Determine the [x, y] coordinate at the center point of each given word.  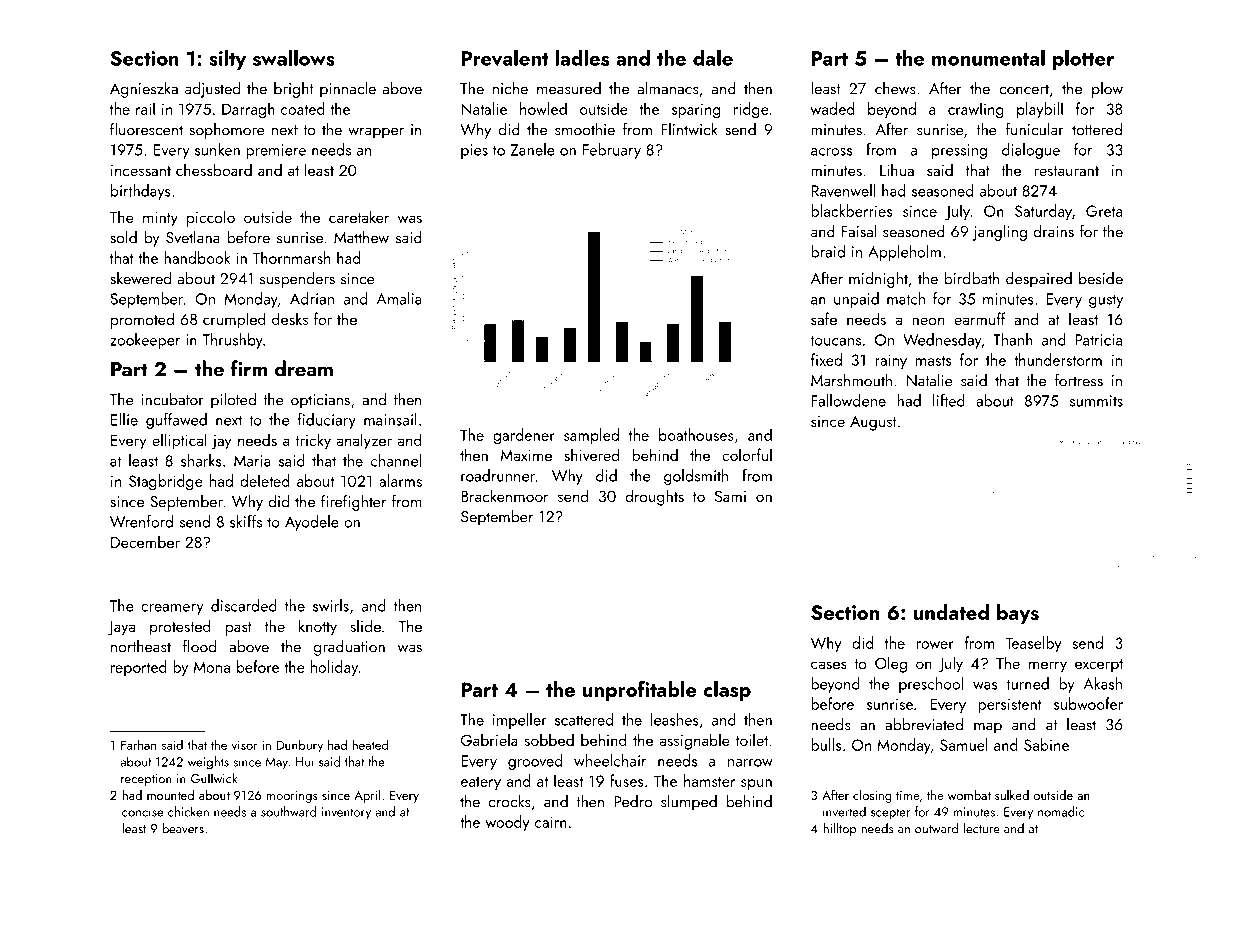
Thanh [1013, 339]
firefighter [353, 502]
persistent [1010, 705]
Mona [212, 667]
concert [1024, 89]
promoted [142, 320]
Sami [730, 496]
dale [713, 57]
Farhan [138, 744]
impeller [520, 721]
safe [824, 318]
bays [1018, 614]
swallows [294, 57]
